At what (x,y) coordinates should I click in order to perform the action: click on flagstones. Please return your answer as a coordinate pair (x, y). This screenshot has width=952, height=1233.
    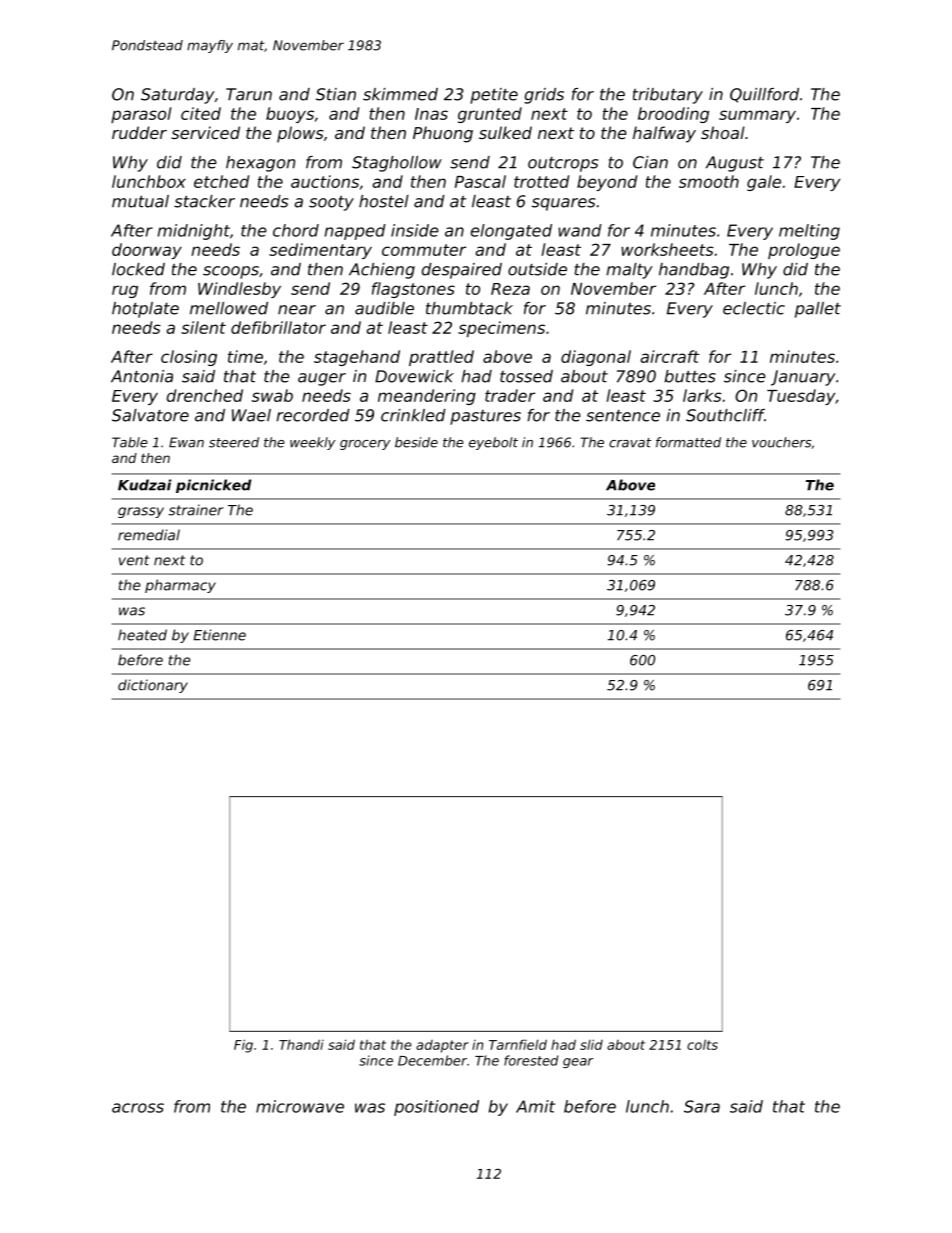
    Looking at the image, I should click on (413, 290).
